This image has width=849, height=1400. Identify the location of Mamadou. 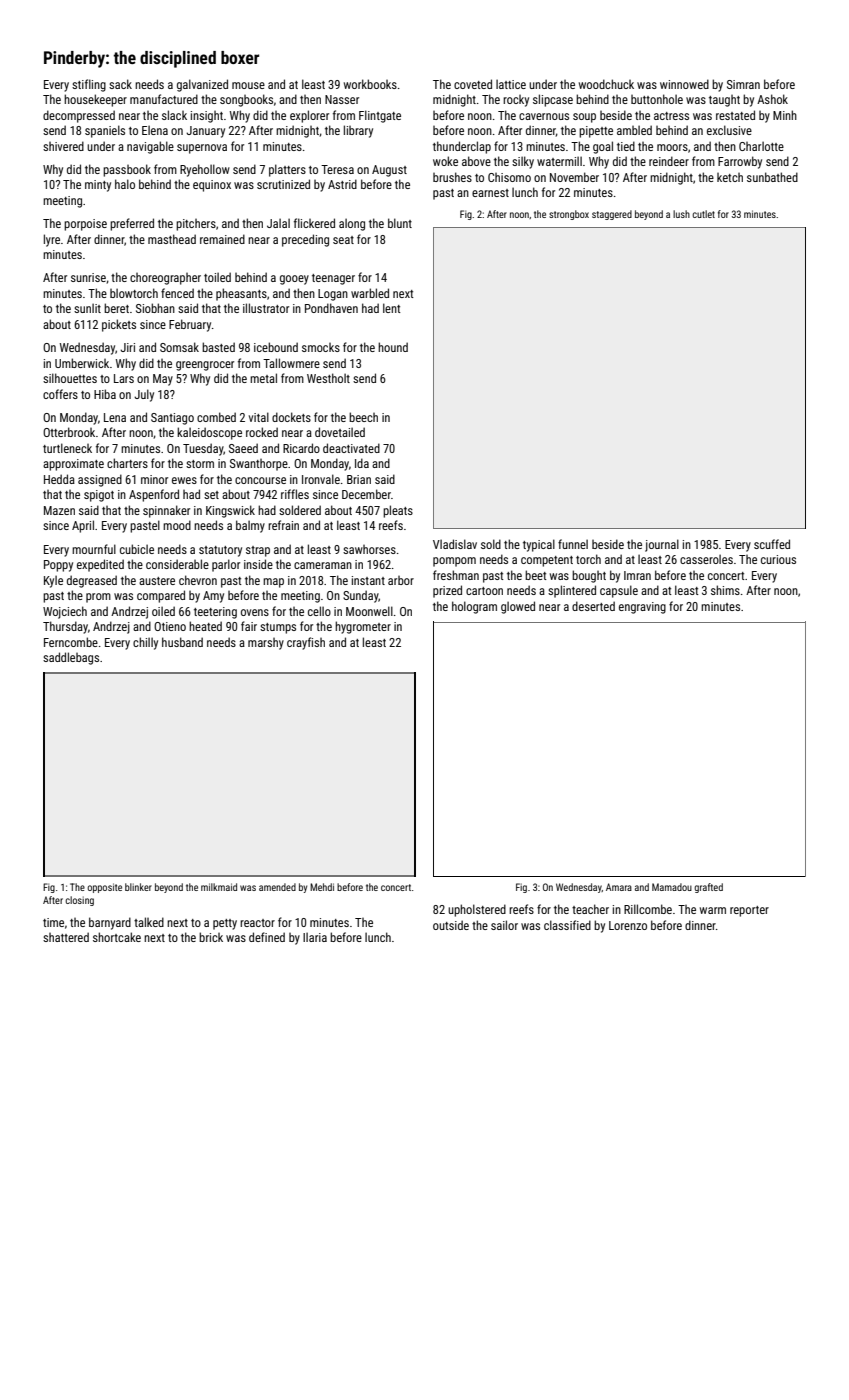
(672, 887).
